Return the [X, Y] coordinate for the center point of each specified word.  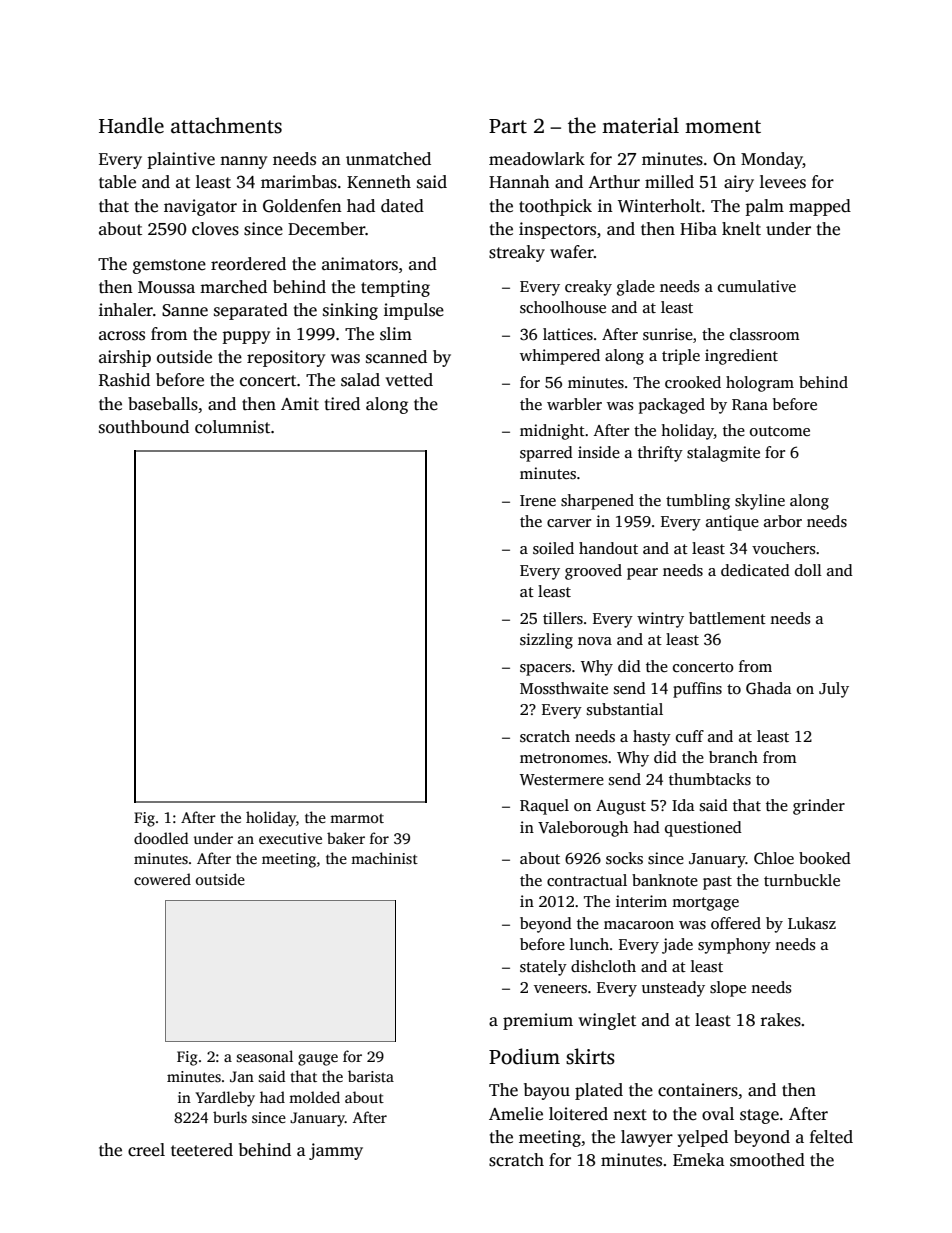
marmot [357, 818]
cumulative [757, 286]
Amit [300, 404]
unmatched [388, 159]
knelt [741, 229]
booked [825, 858]
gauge [318, 1060]
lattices [568, 334]
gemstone [169, 266]
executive [290, 838]
